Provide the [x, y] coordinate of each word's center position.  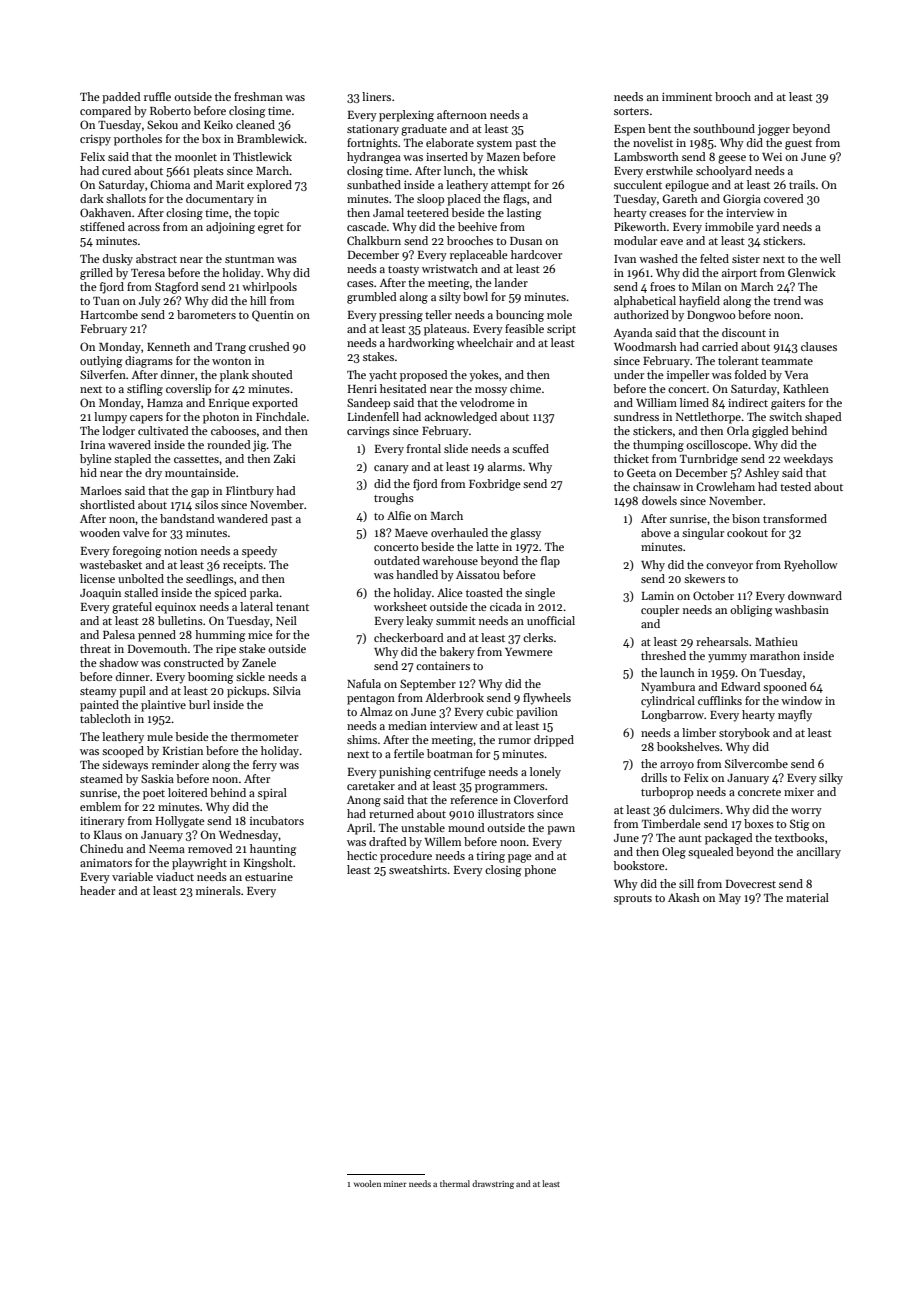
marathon [775, 655]
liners [376, 96]
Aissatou [478, 575]
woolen [367, 1183]
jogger [773, 130]
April [359, 829]
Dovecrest [751, 884]
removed [210, 848]
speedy [259, 552]
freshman [258, 96]
